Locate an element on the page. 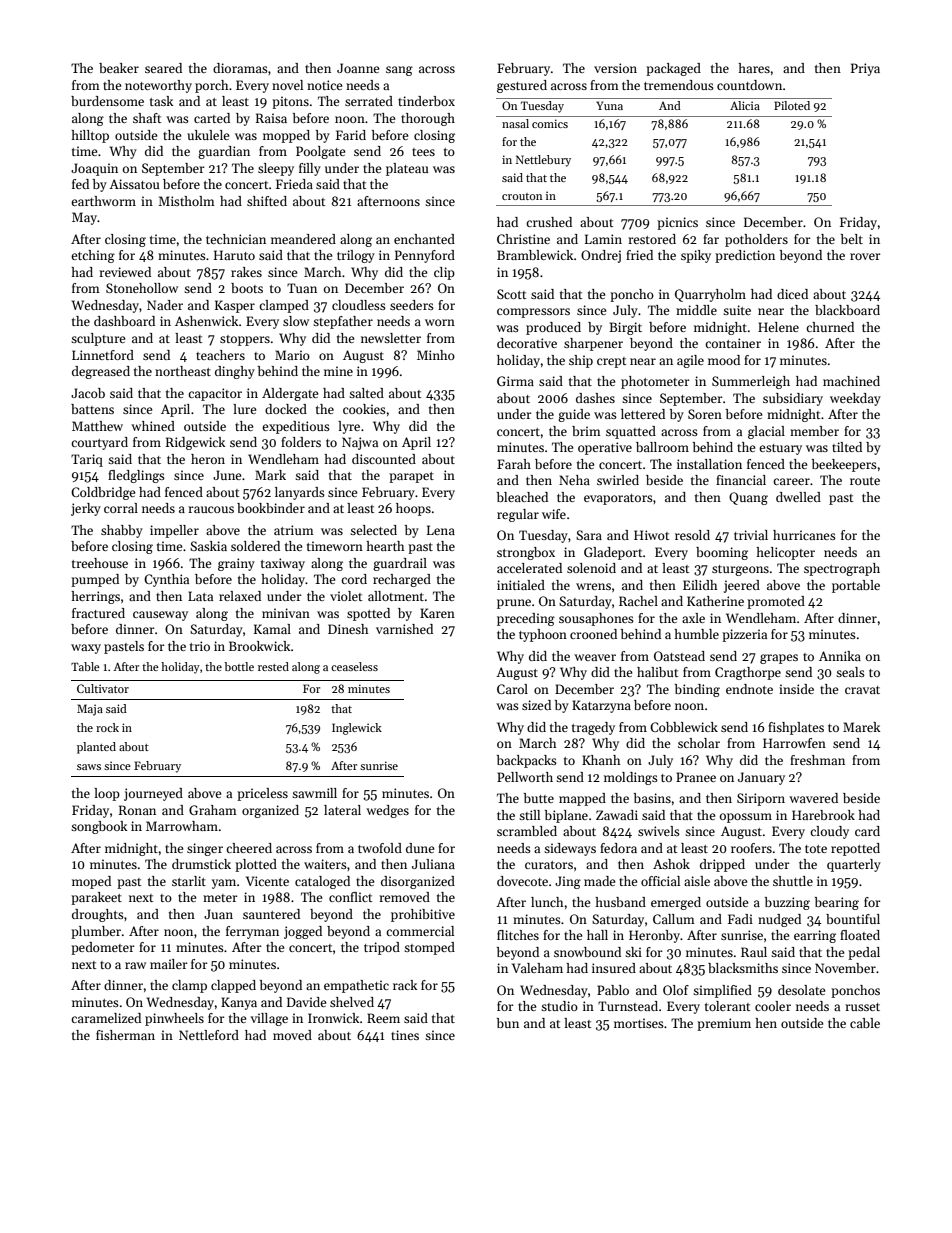 Image resolution: width=952 pixels, height=1233 pixels. freshman is located at coordinates (817, 760).
